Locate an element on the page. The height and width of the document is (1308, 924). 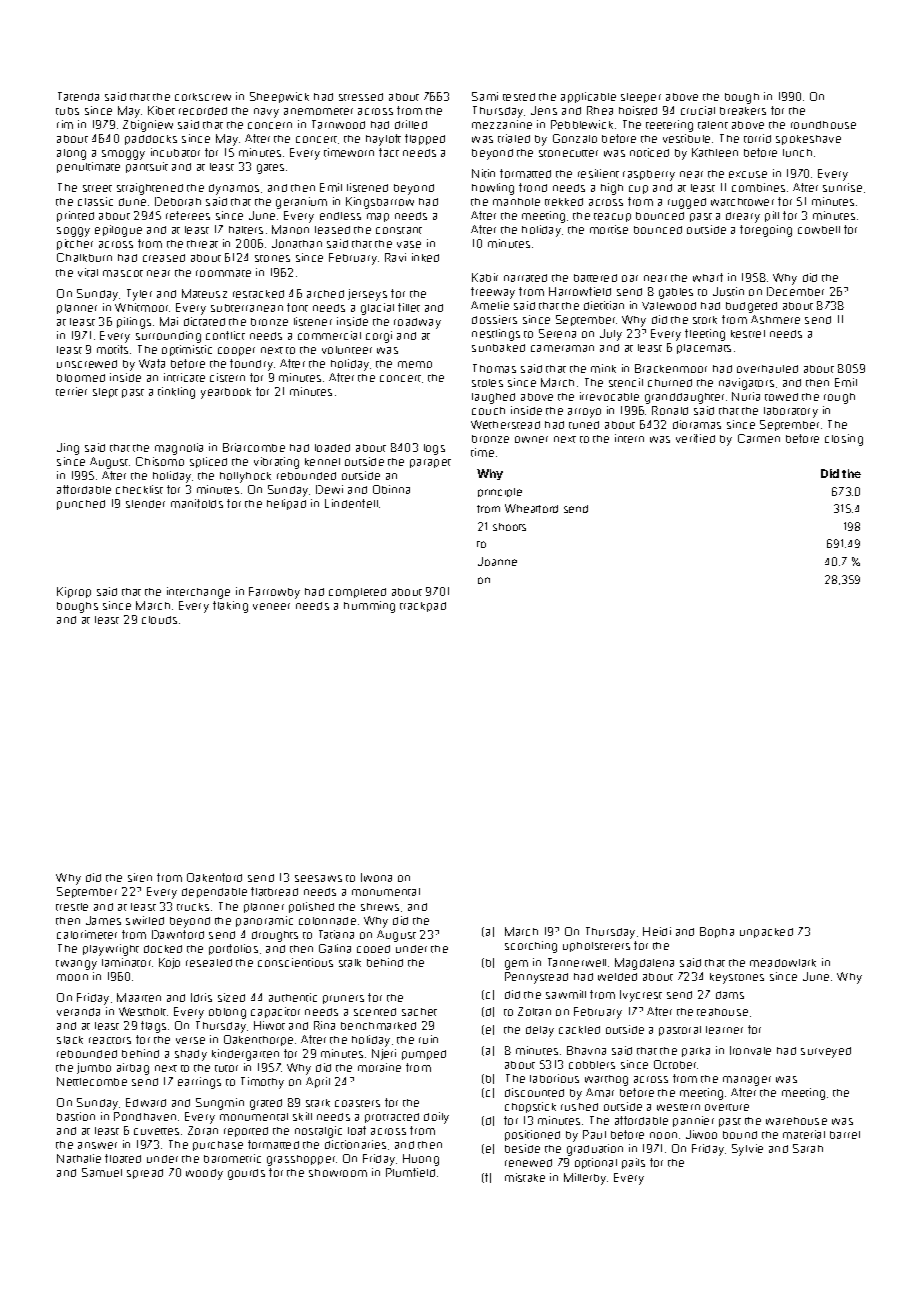
Ravi is located at coordinates (395, 257).
